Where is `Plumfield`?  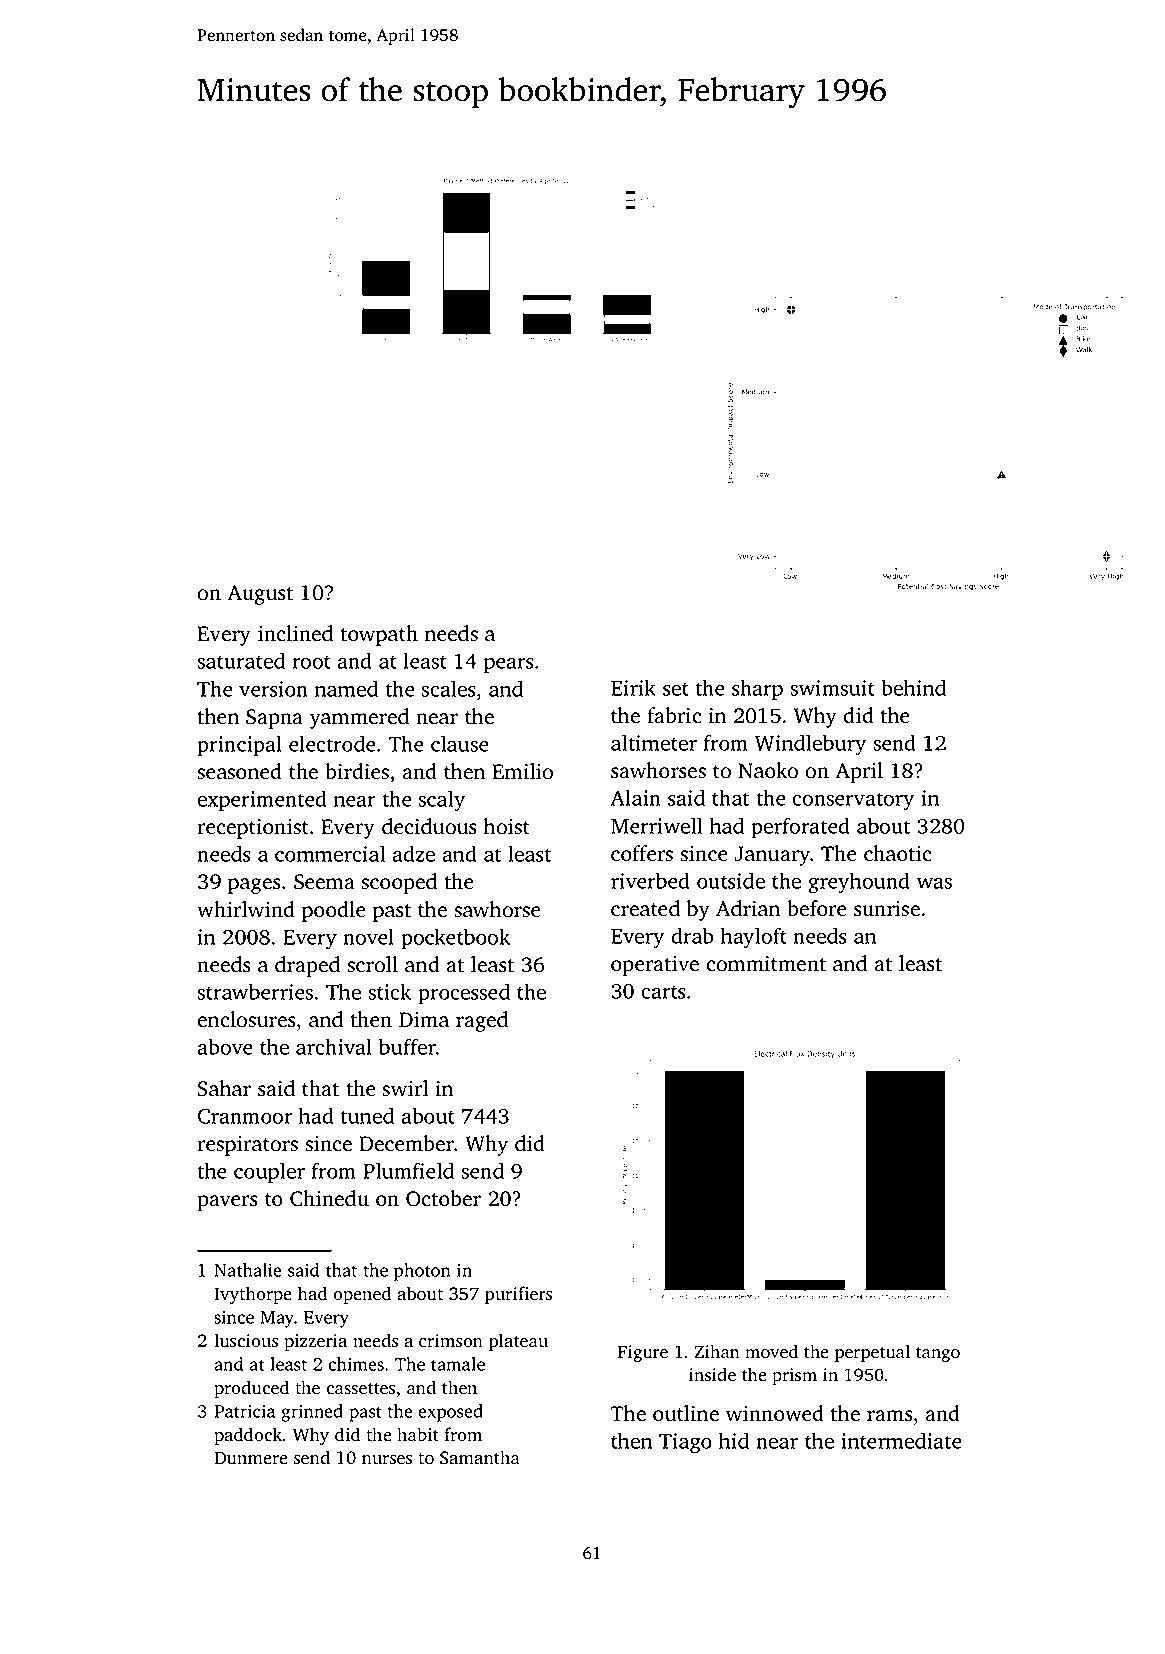 Plumfield is located at coordinates (408, 1170).
